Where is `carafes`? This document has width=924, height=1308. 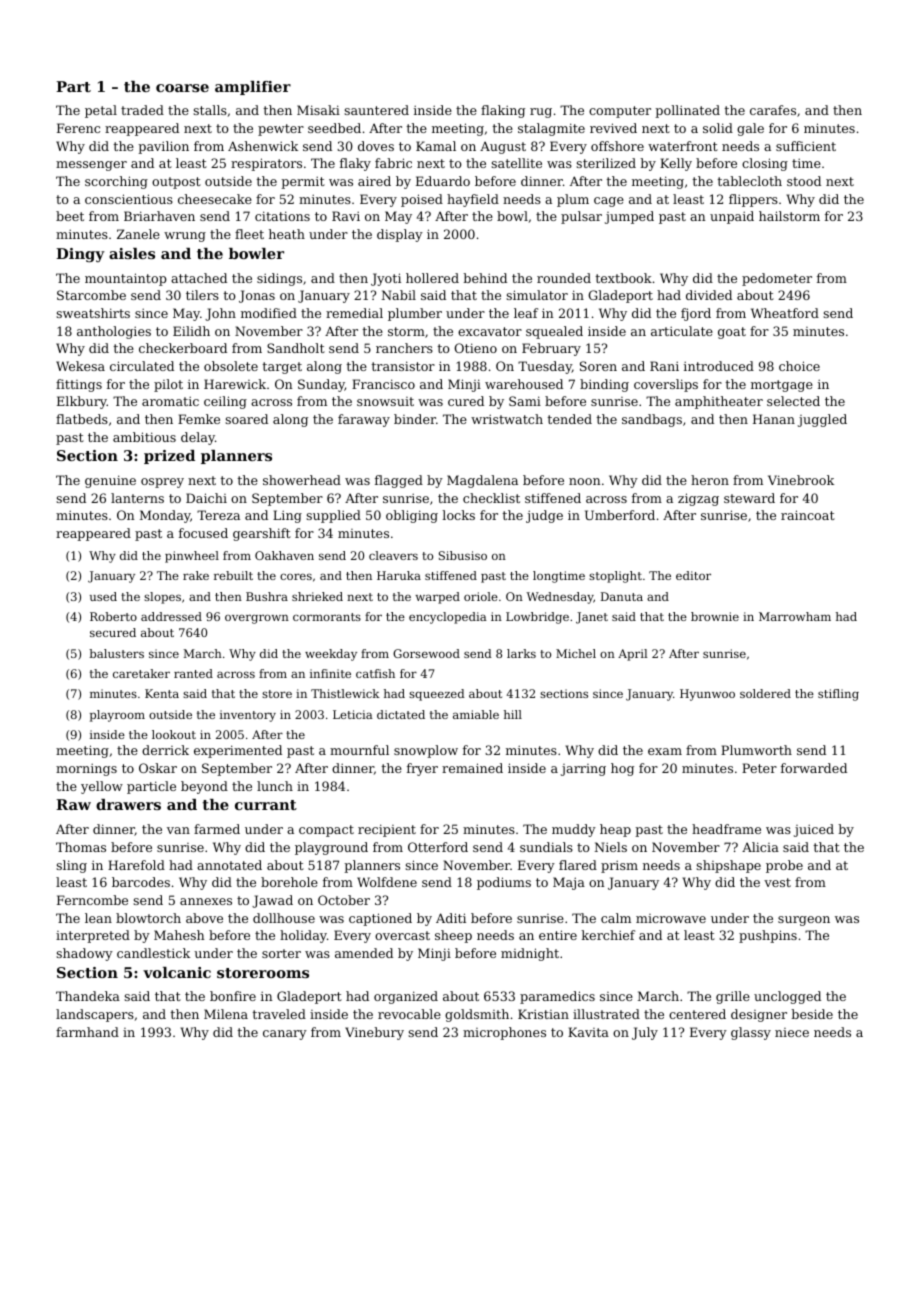 carafes is located at coordinates (773, 110).
